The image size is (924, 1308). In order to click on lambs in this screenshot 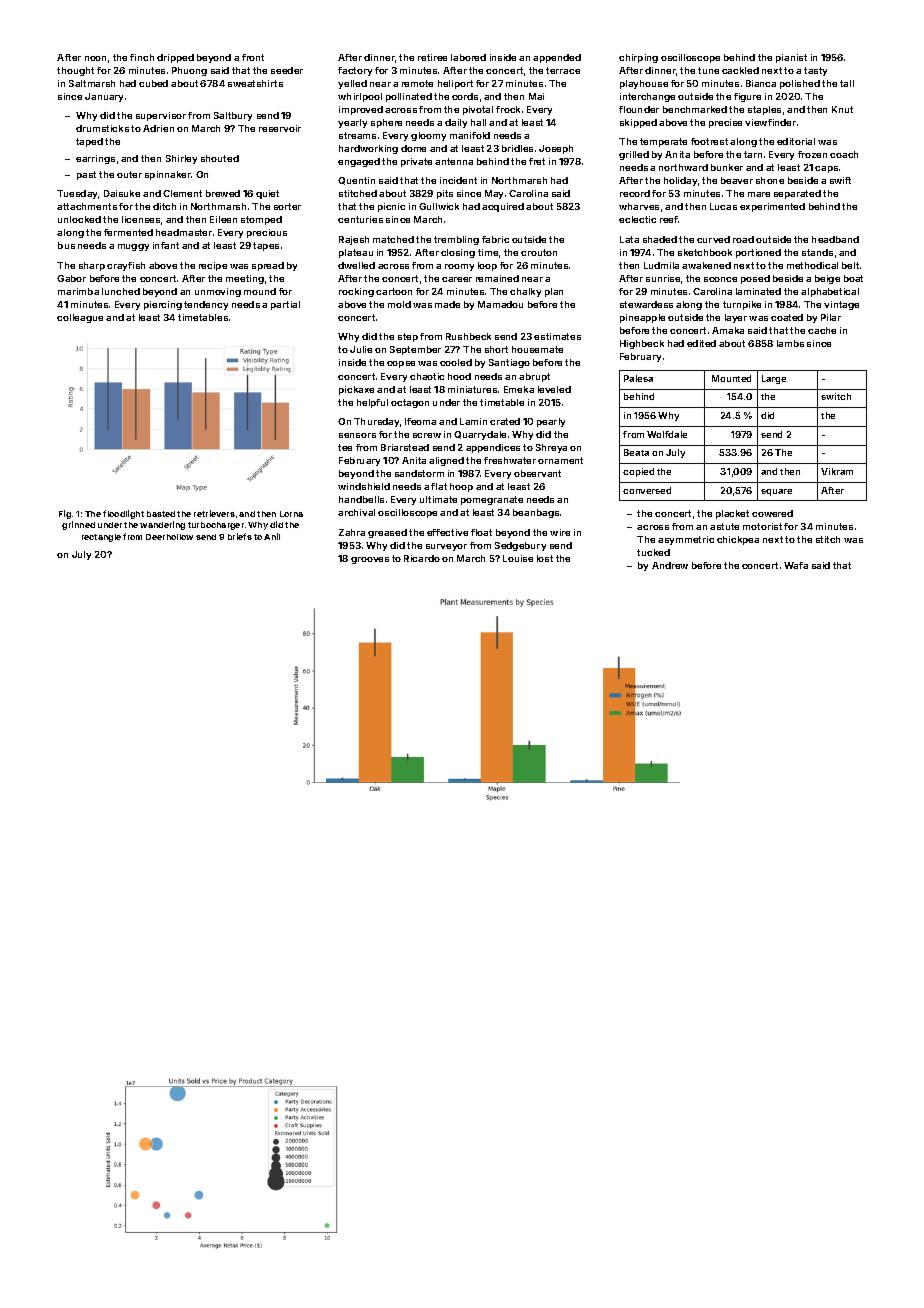, I will do `click(790, 343)`.
